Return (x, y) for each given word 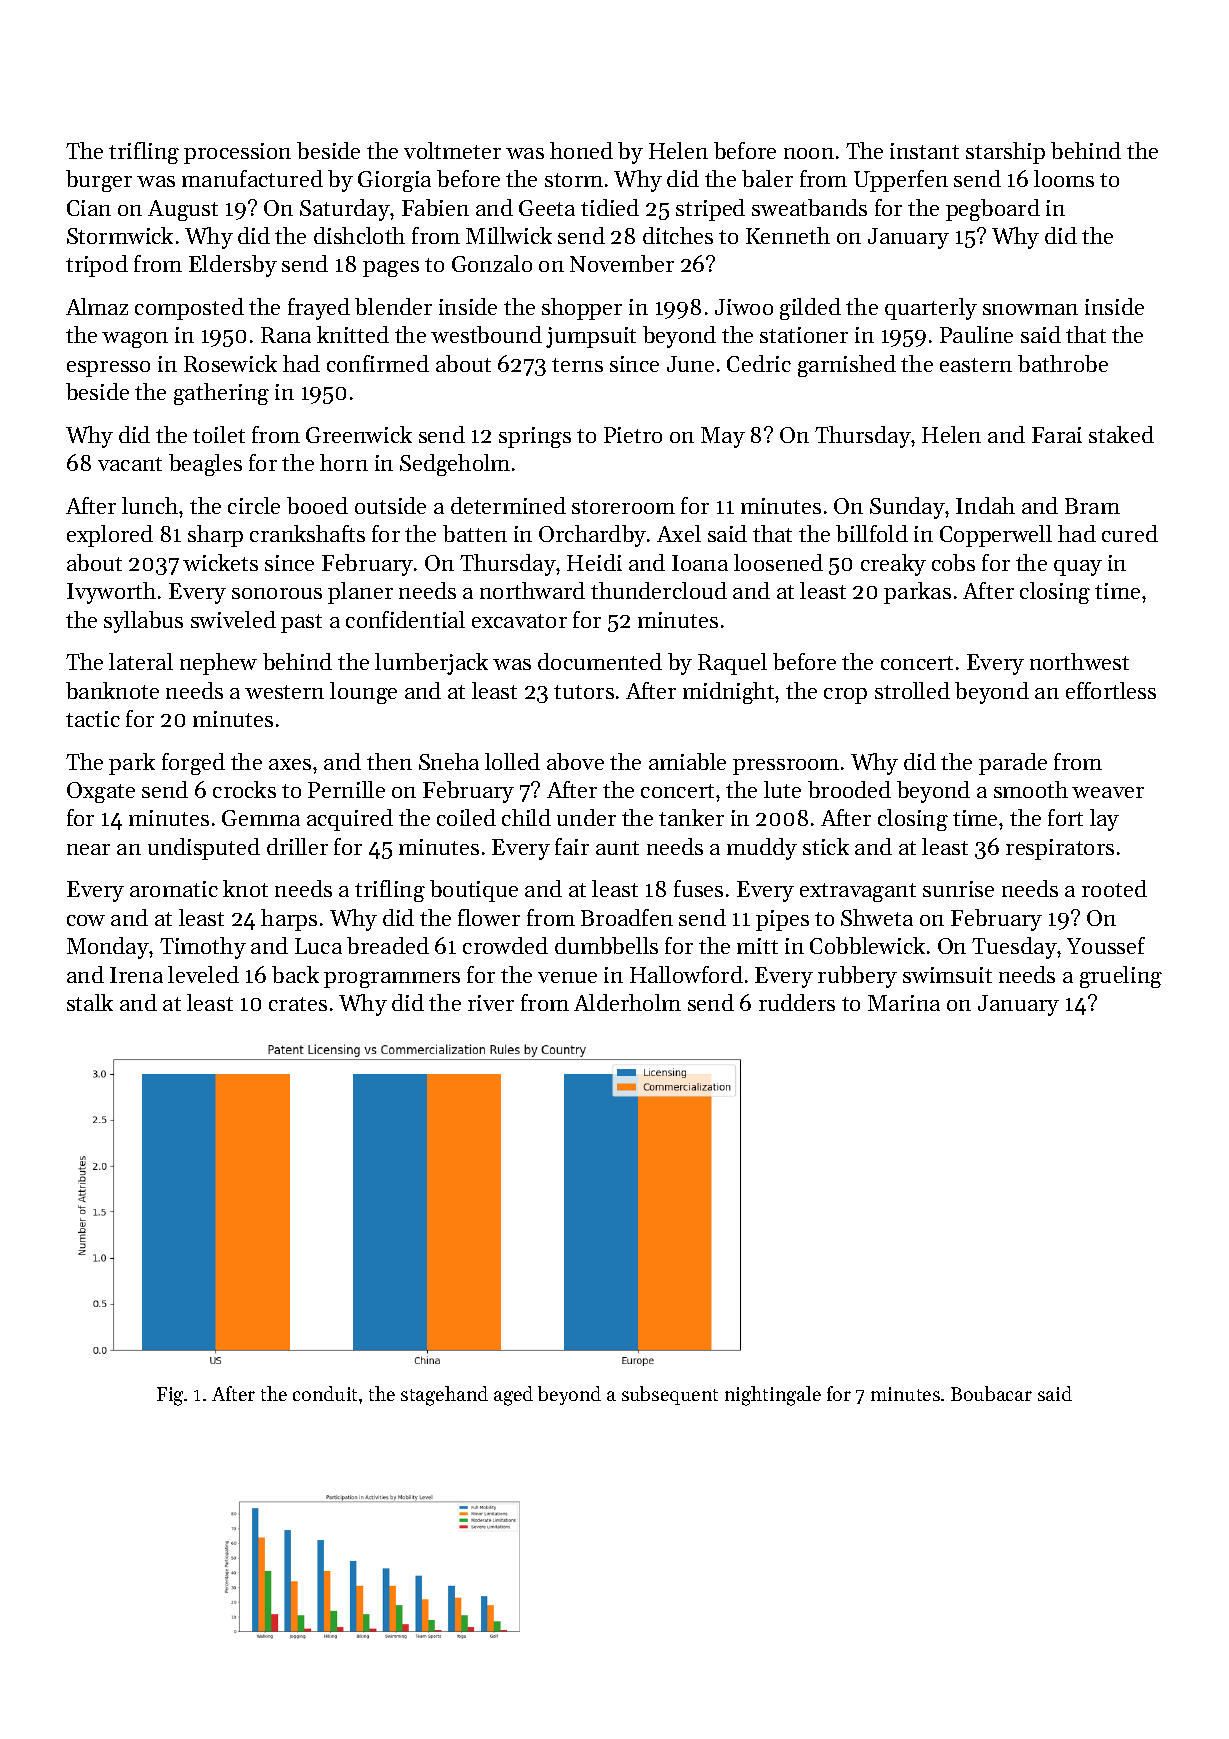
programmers (392, 980)
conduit (325, 1393)
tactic (93, 719)
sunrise (958, 889)
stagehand (444, 1396)
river (491, 1003)
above (575, 761)
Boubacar (991, 1393)
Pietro (633, 435)
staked (1121, 434)
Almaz (97, 306)
